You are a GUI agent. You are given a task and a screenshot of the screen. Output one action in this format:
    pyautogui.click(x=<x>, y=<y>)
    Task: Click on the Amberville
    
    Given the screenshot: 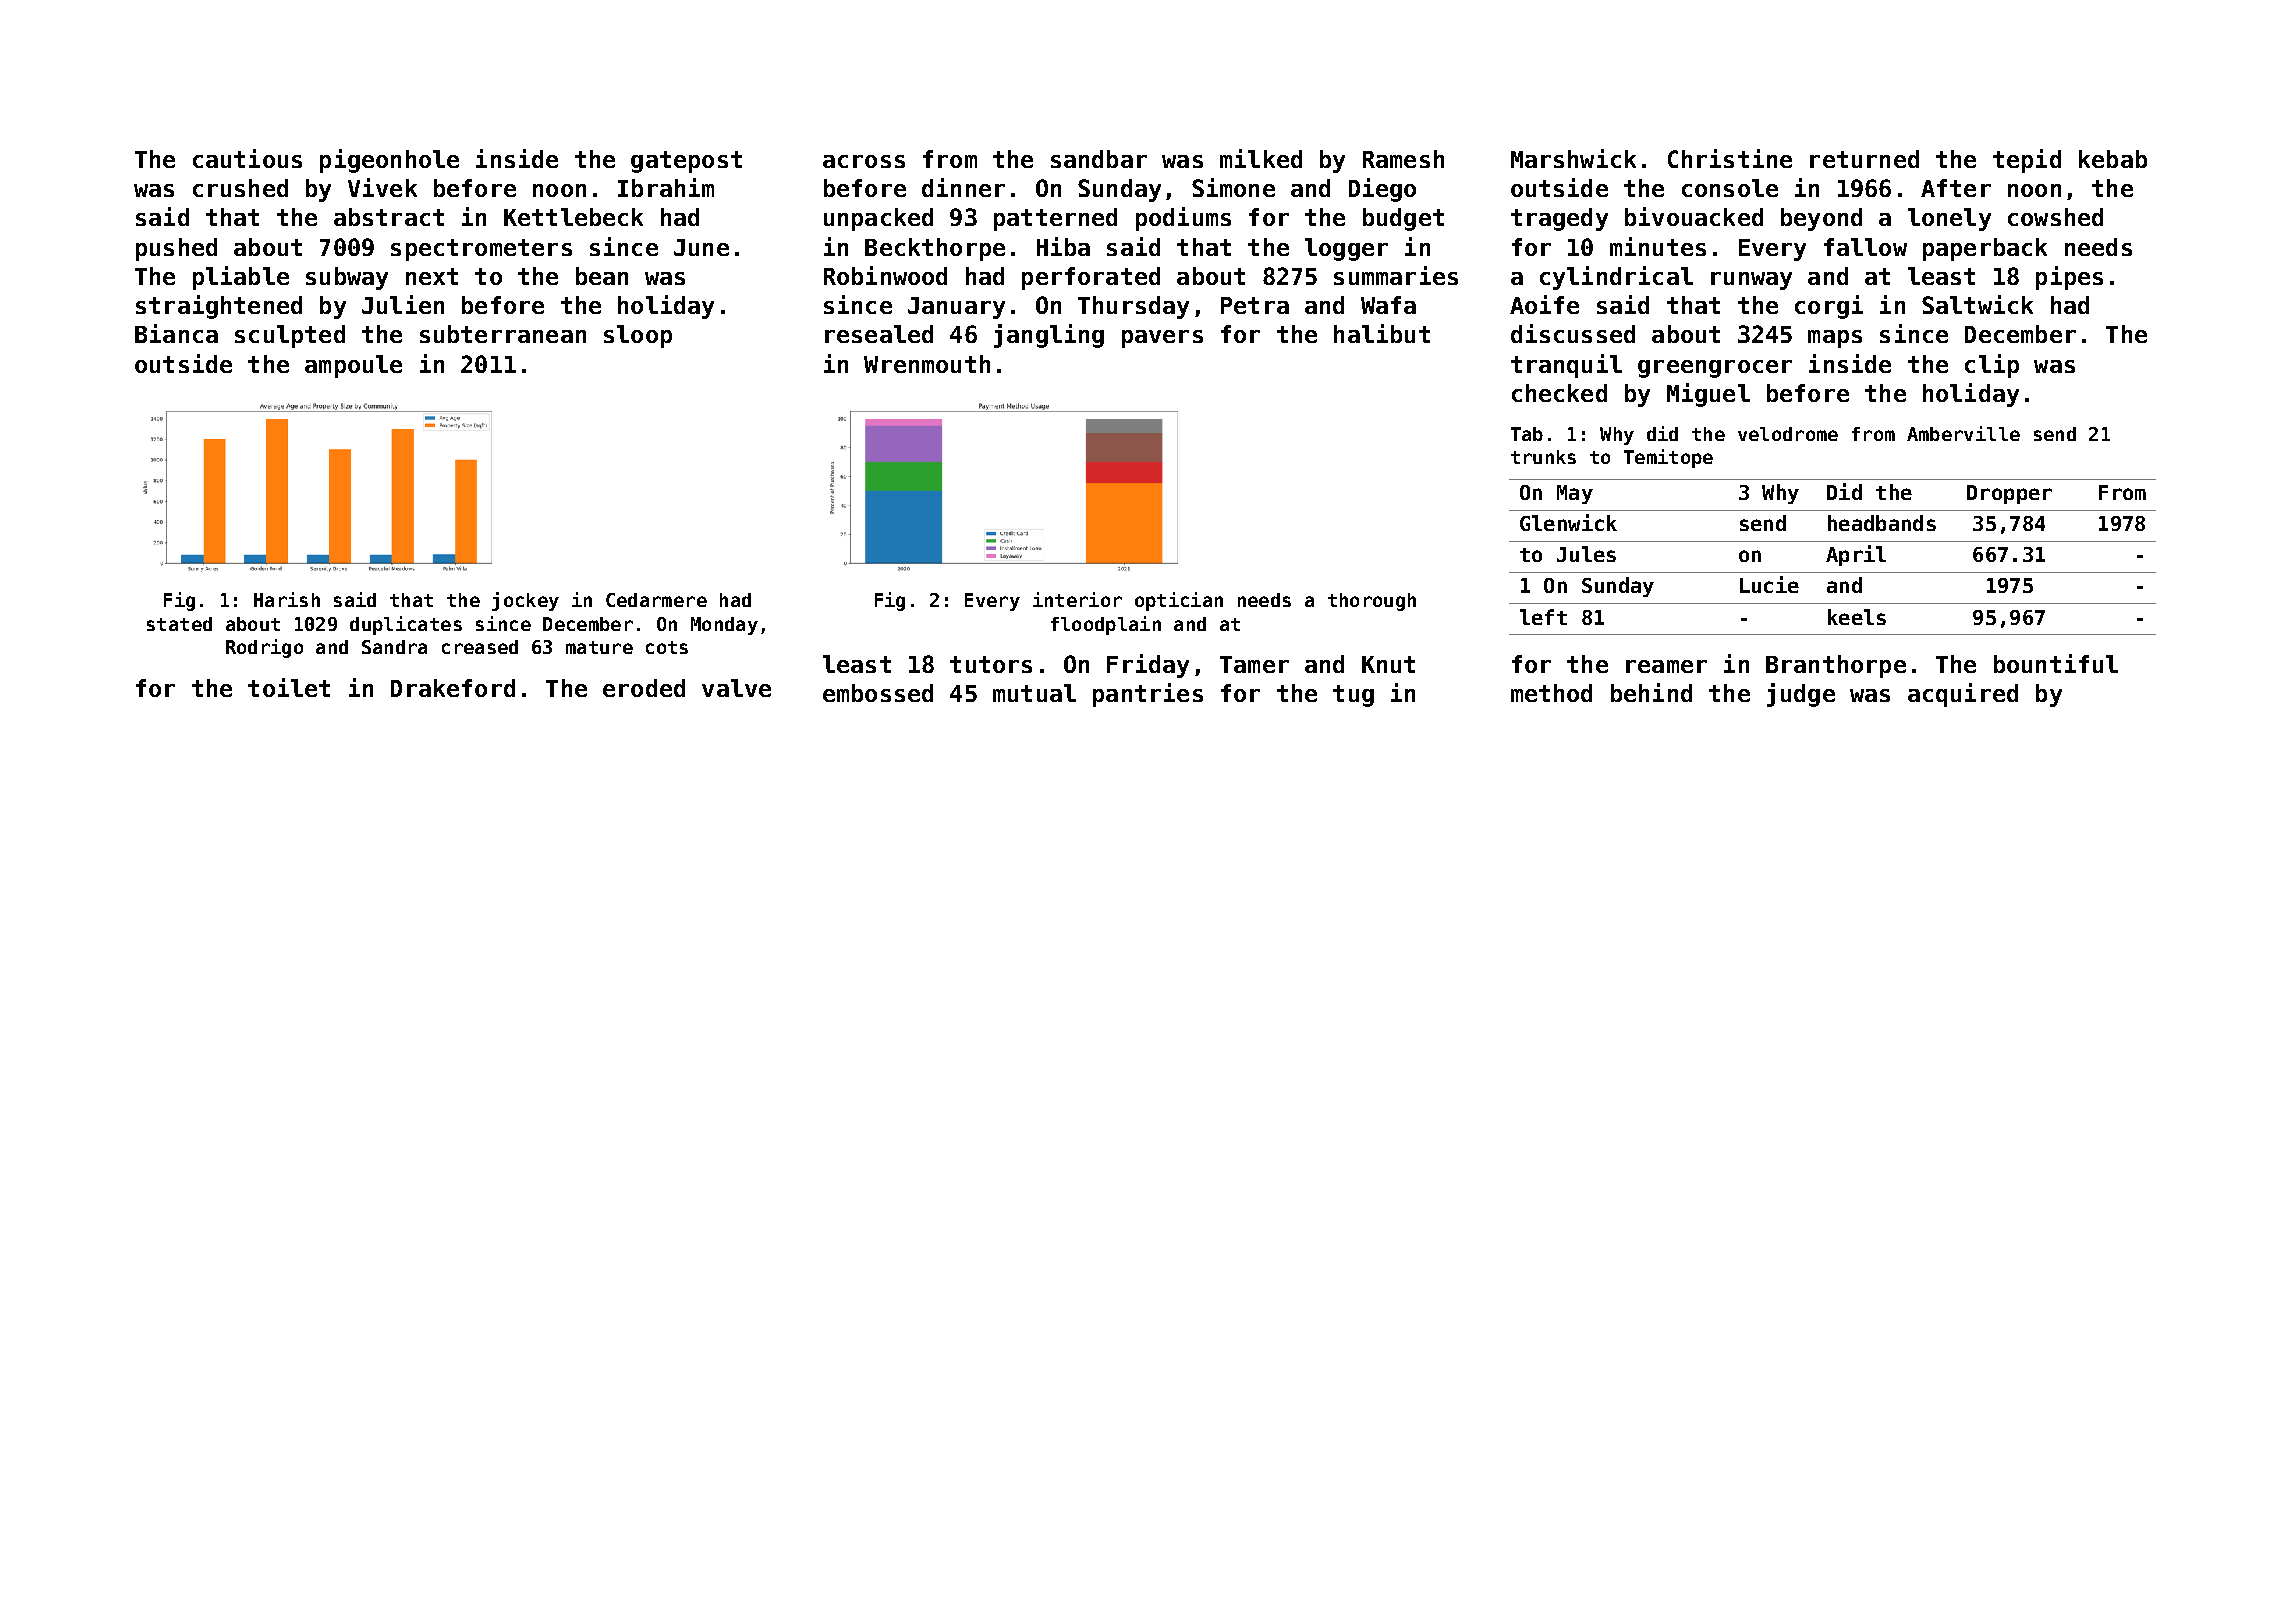 What is the action you would take?
    pyautogui.click(x=1963, y=433)
